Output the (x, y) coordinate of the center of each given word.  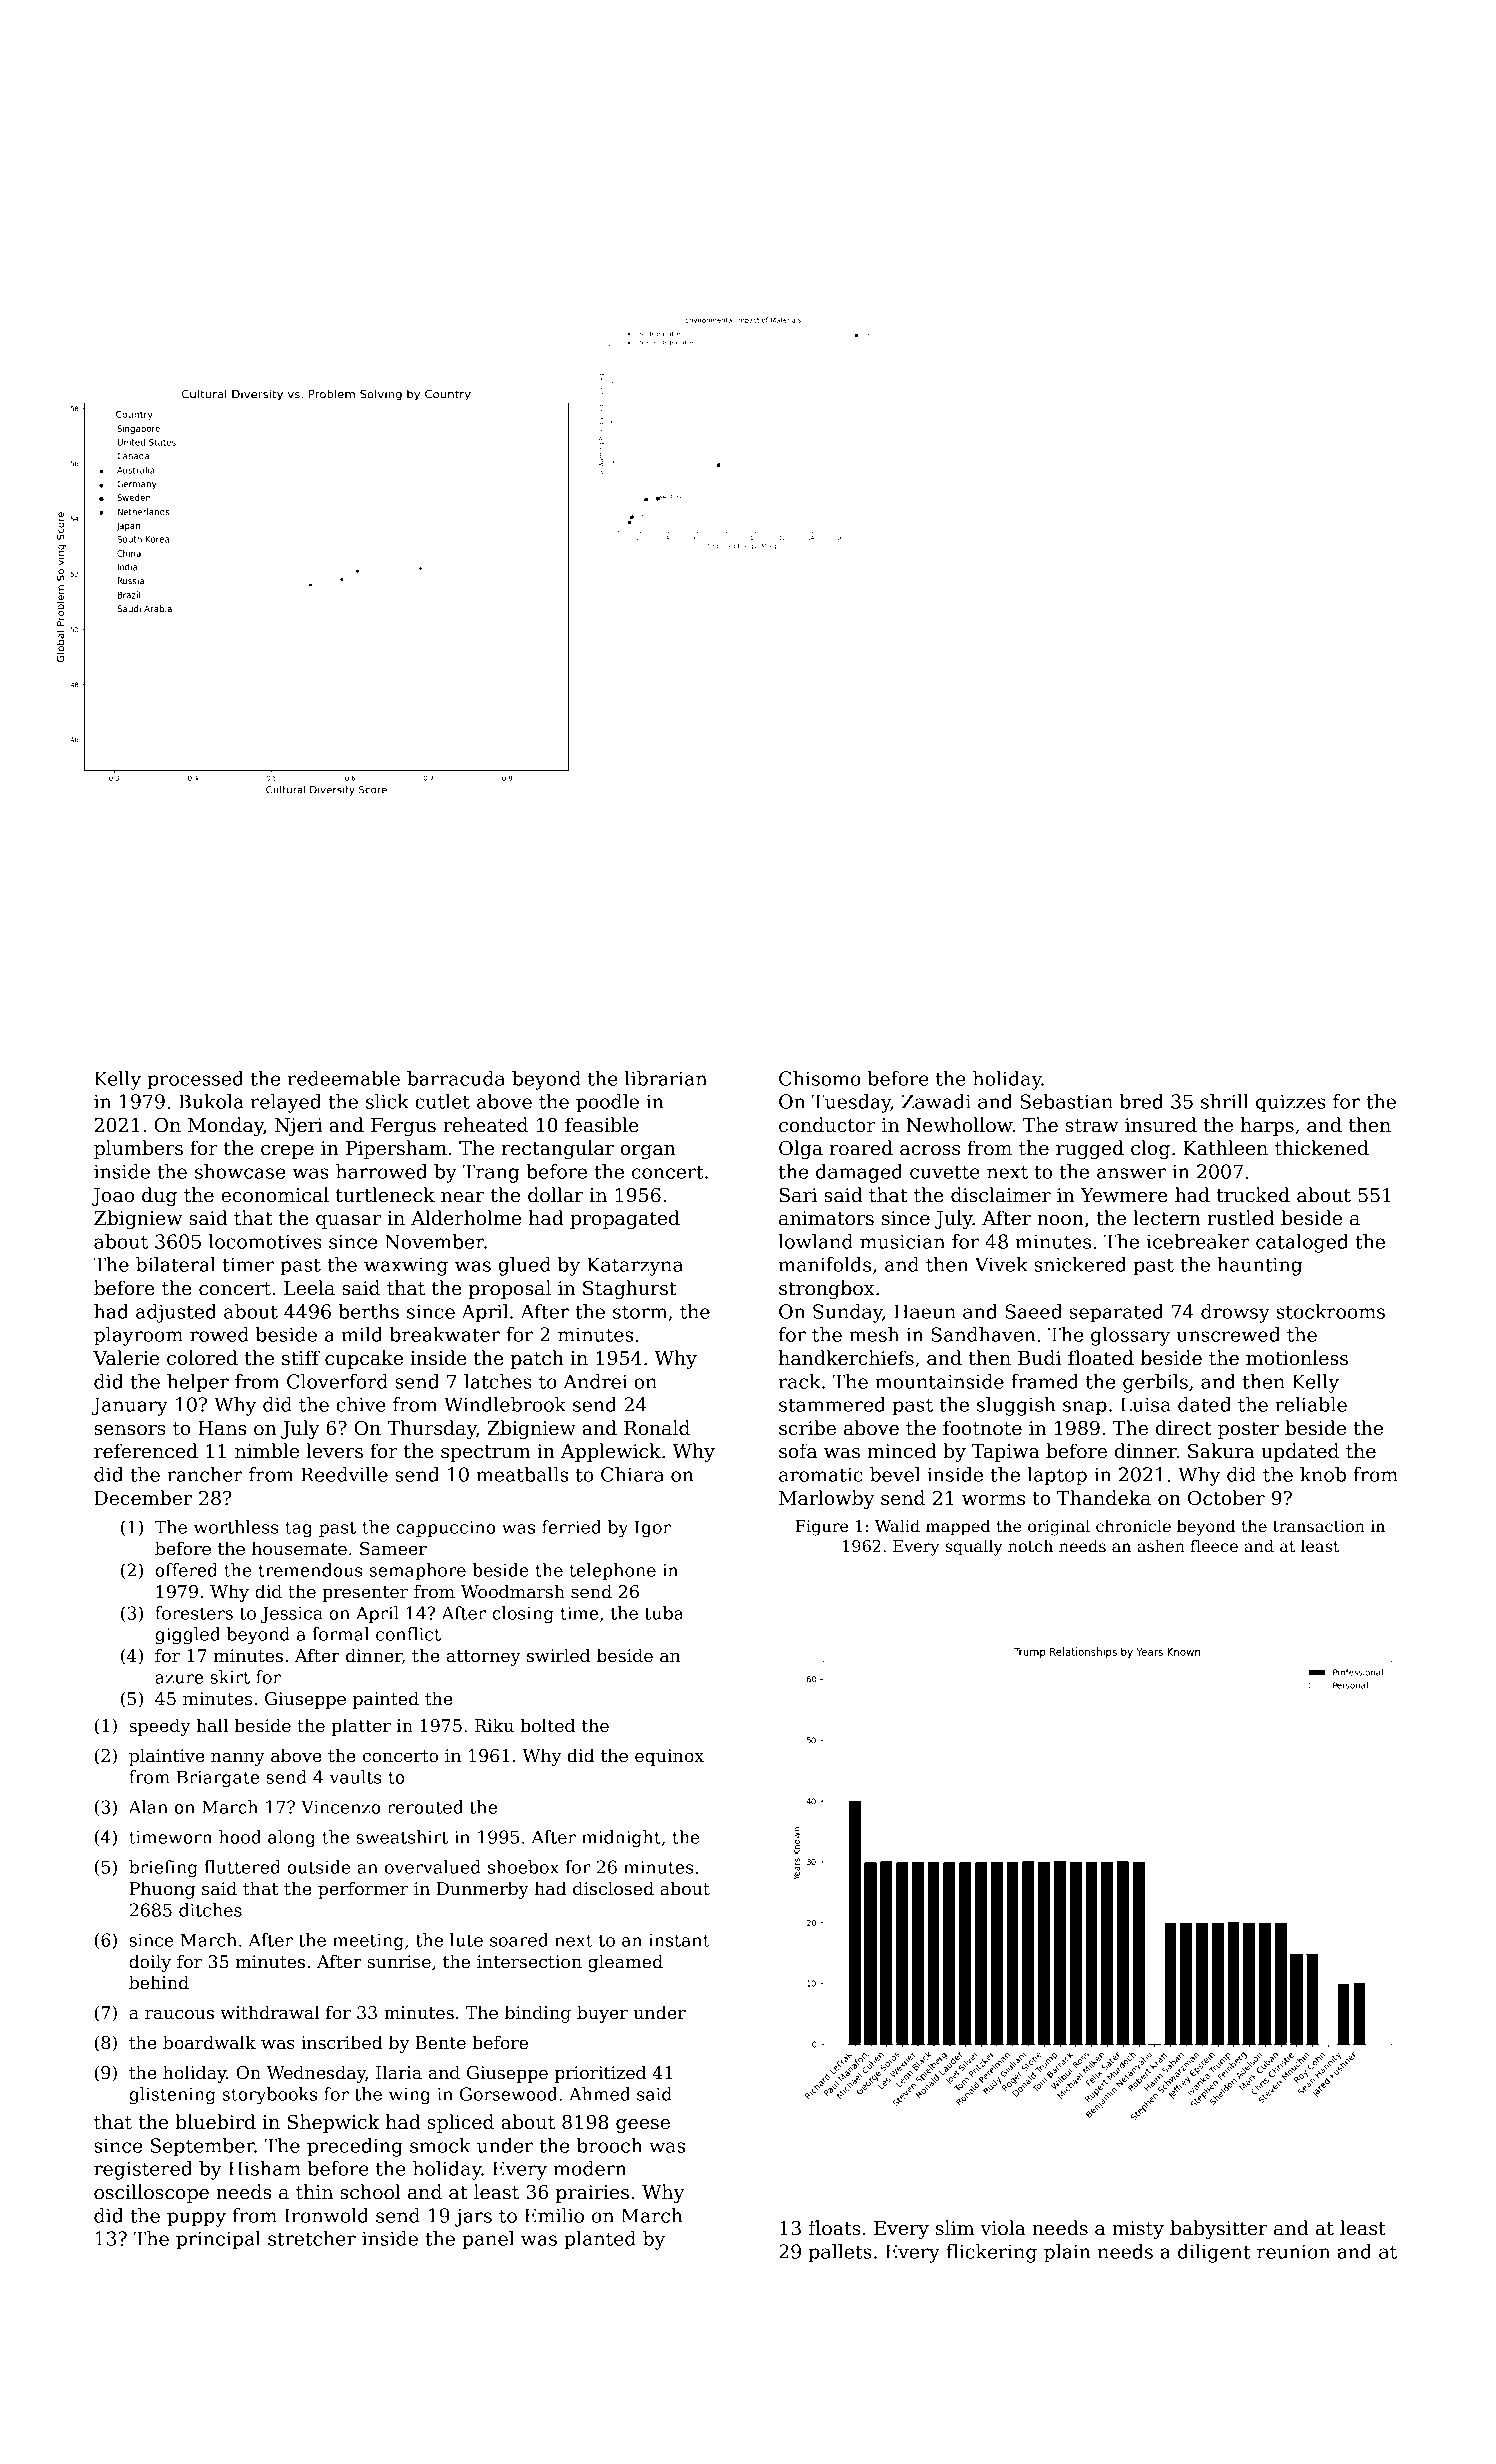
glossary (1130, 1336)
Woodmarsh (513, 1591)
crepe (287, 1152)
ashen (1161, 1546)
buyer (602, 2014)
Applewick (611, 1452)
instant (679, 1940)
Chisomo (820, 1078)
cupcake (364, 1359)
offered (186, 1570)
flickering (991, 2253)
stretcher (312, 2238)
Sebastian (1066, 1101)
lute (466, 1940)
